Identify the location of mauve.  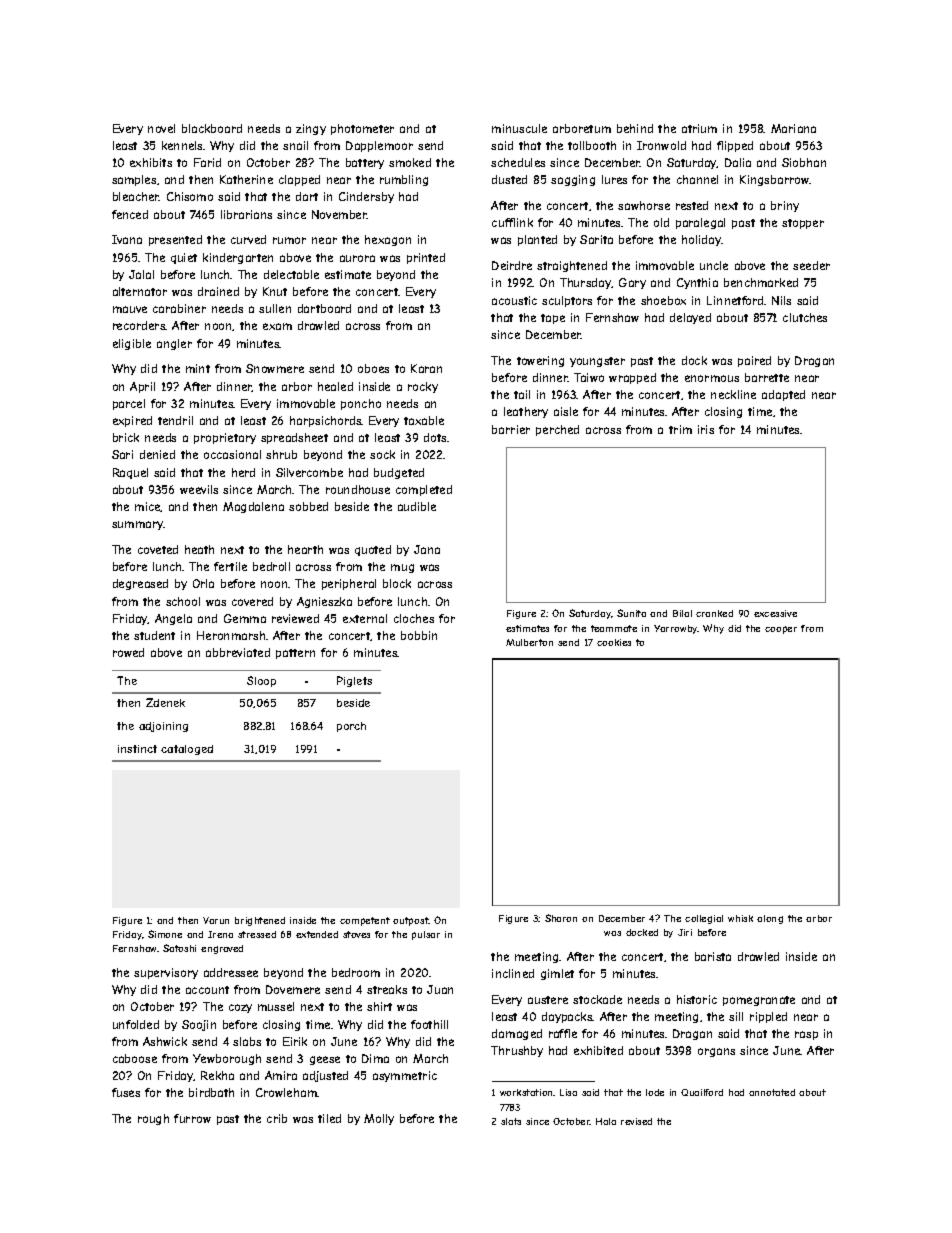
(130, 309).
